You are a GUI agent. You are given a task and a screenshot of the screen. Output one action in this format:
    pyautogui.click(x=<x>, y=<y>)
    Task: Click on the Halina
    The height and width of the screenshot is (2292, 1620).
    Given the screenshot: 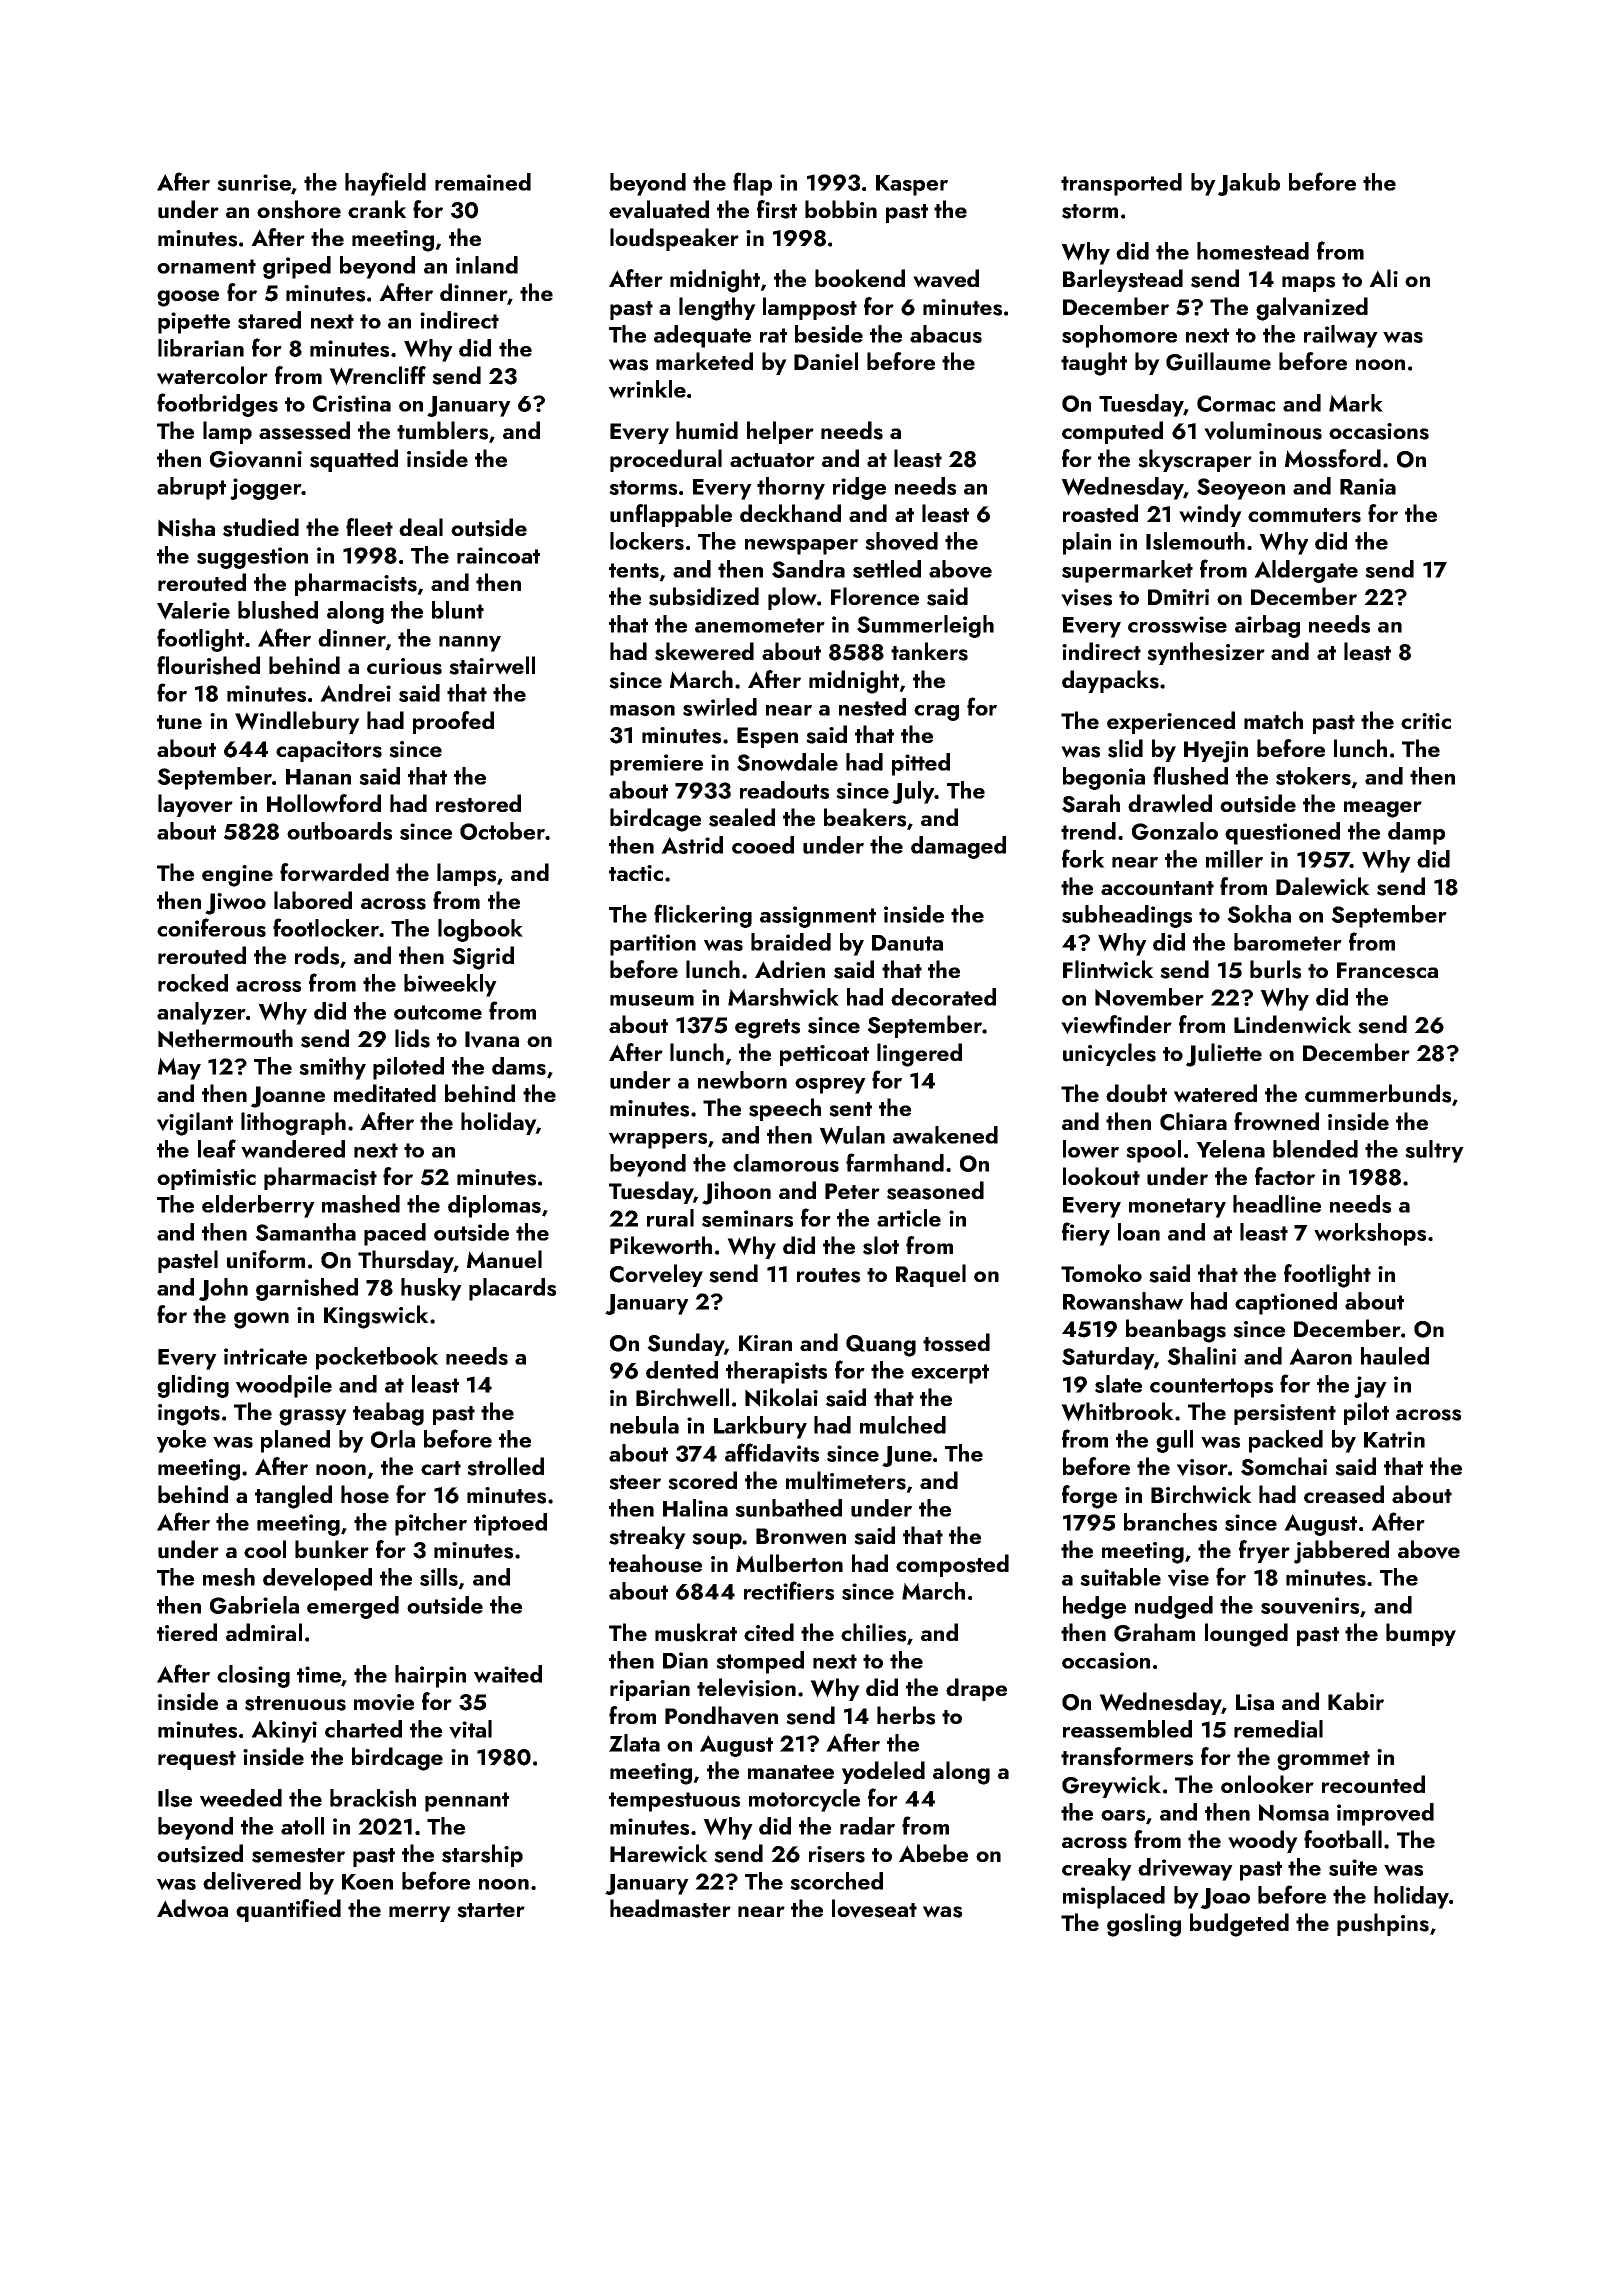 What is the action you would take?
    pyautogui.click(x=695, y=1508)
